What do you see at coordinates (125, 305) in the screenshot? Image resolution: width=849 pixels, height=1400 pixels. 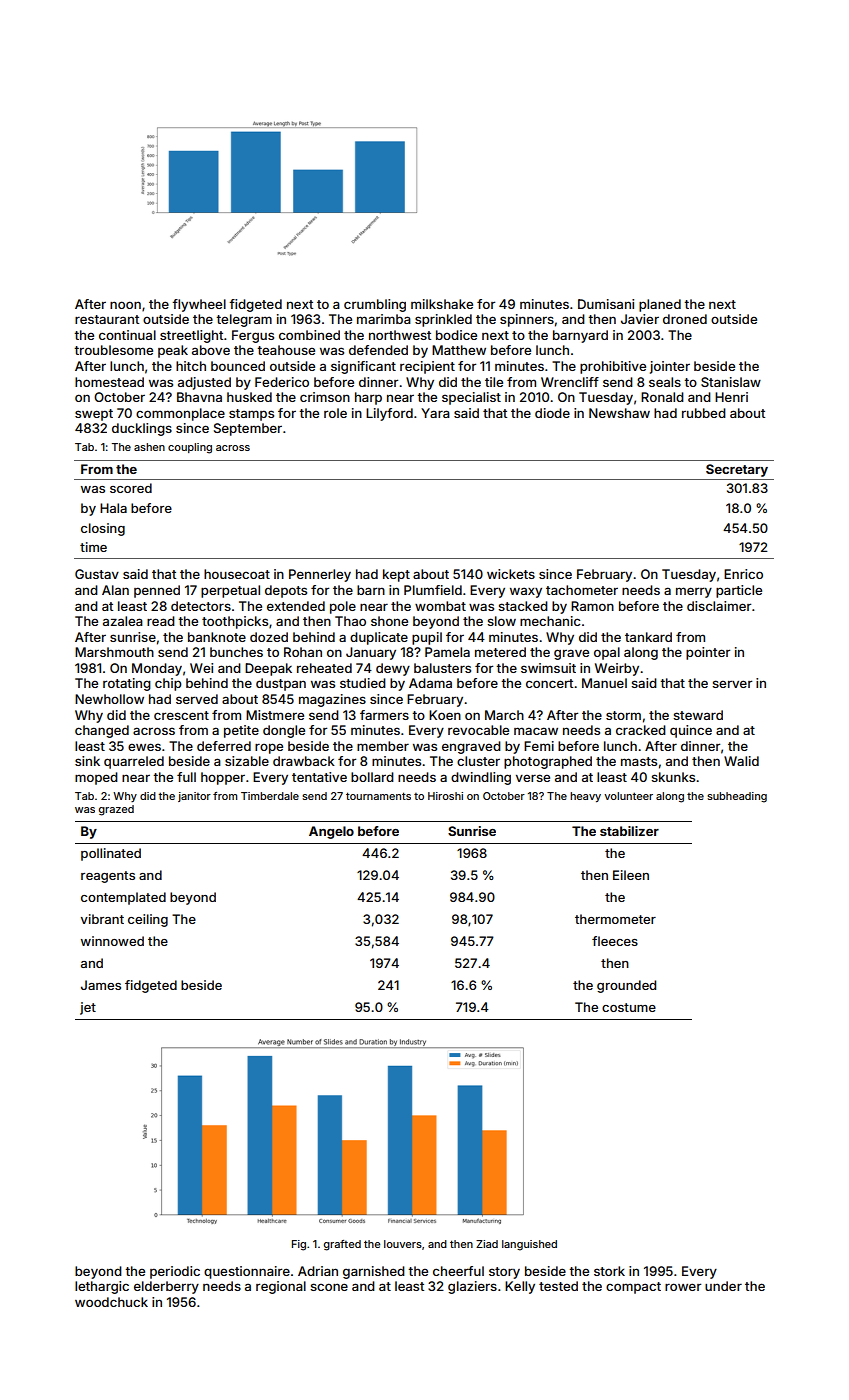 I see `noon` at bounding box center [125, 305].
